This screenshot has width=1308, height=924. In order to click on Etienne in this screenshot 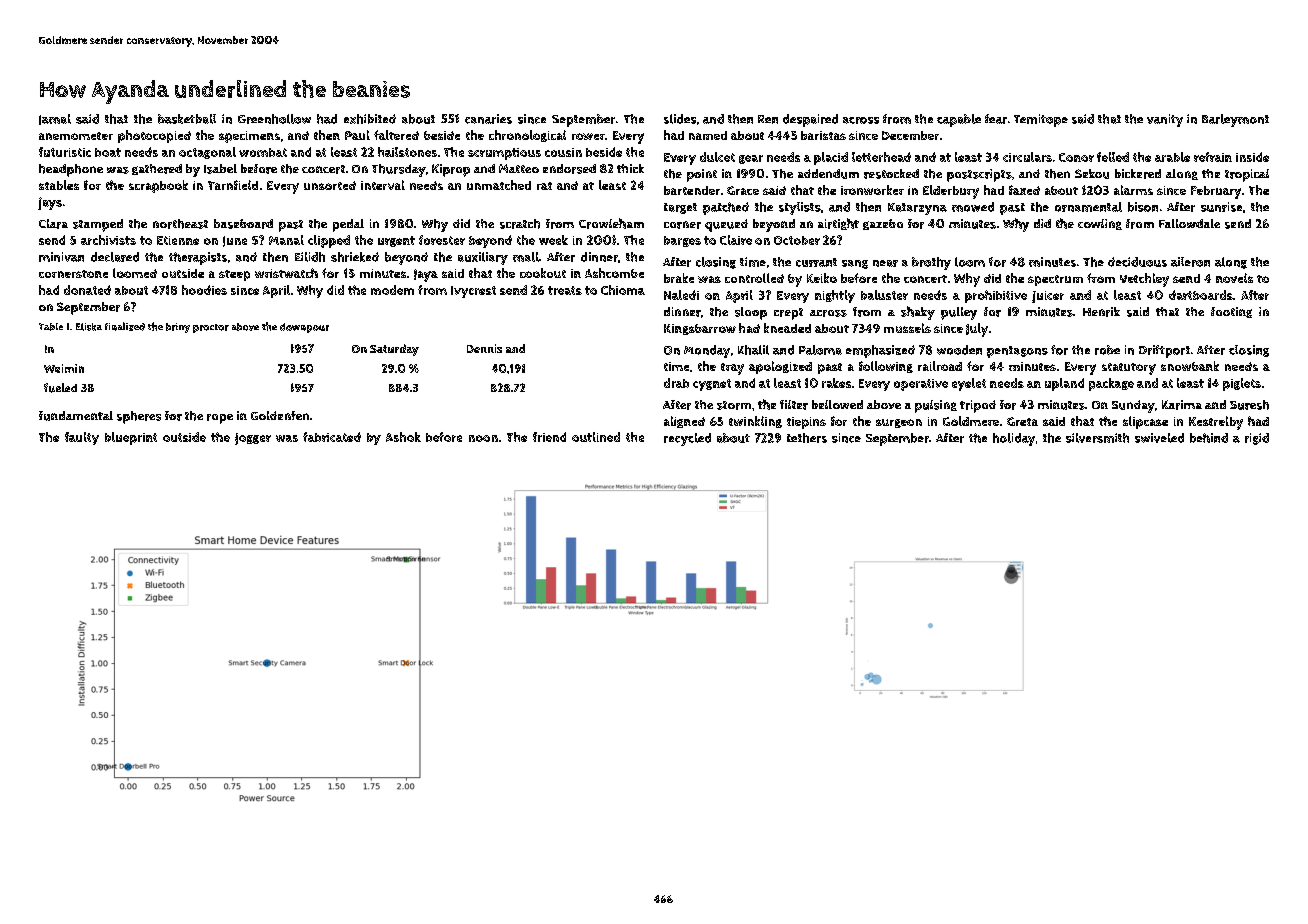, I will do `click(178, 240)`.
